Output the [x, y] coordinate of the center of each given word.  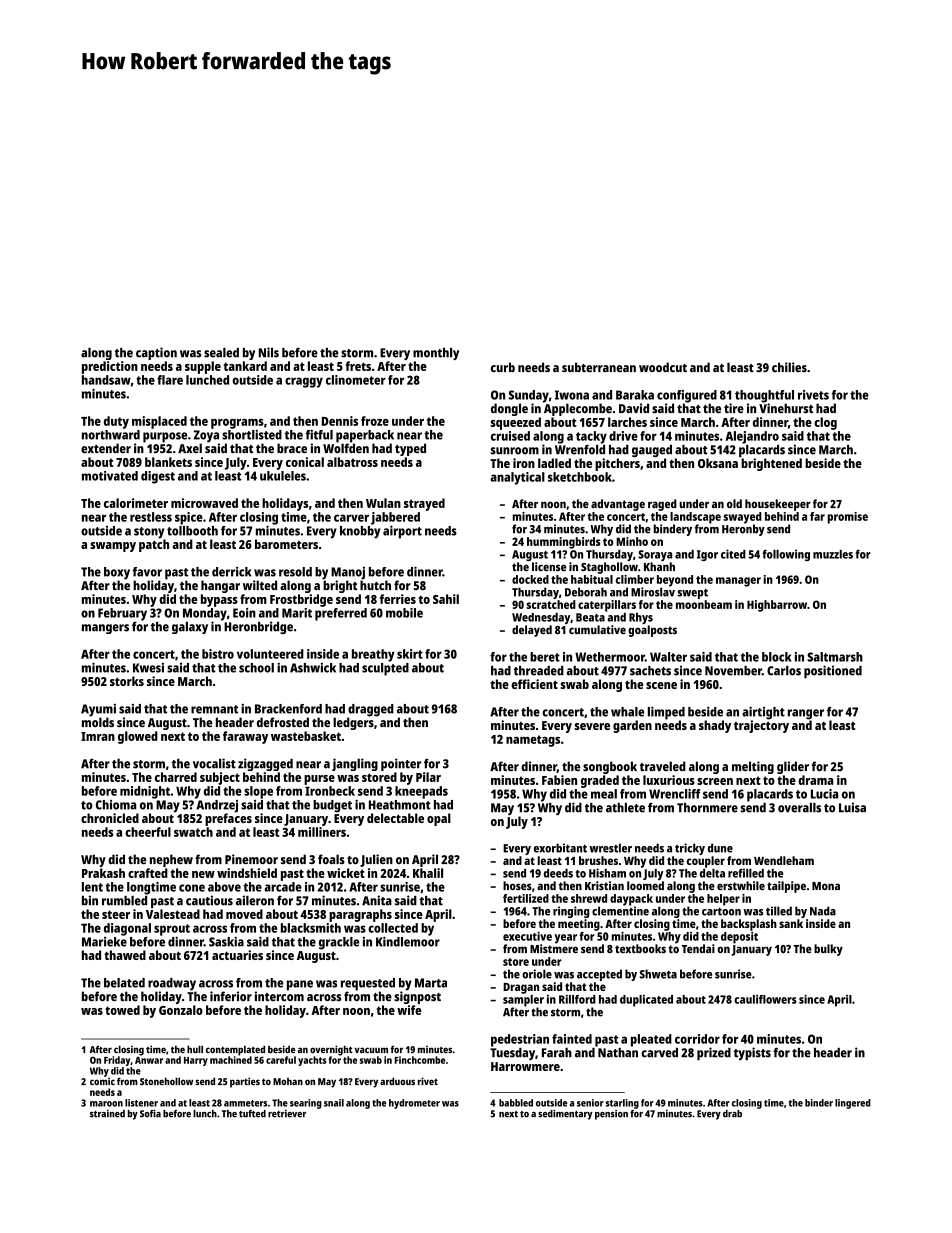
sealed [221, 353]
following [786, 555]
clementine [620, 911]
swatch [193, 832]
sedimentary [565, 1115]
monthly [436, 354]
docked [530, 579]
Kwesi [148, 668]
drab [732, 1114]
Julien [376, 860]
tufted [252, 1114]
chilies [789, 367]
